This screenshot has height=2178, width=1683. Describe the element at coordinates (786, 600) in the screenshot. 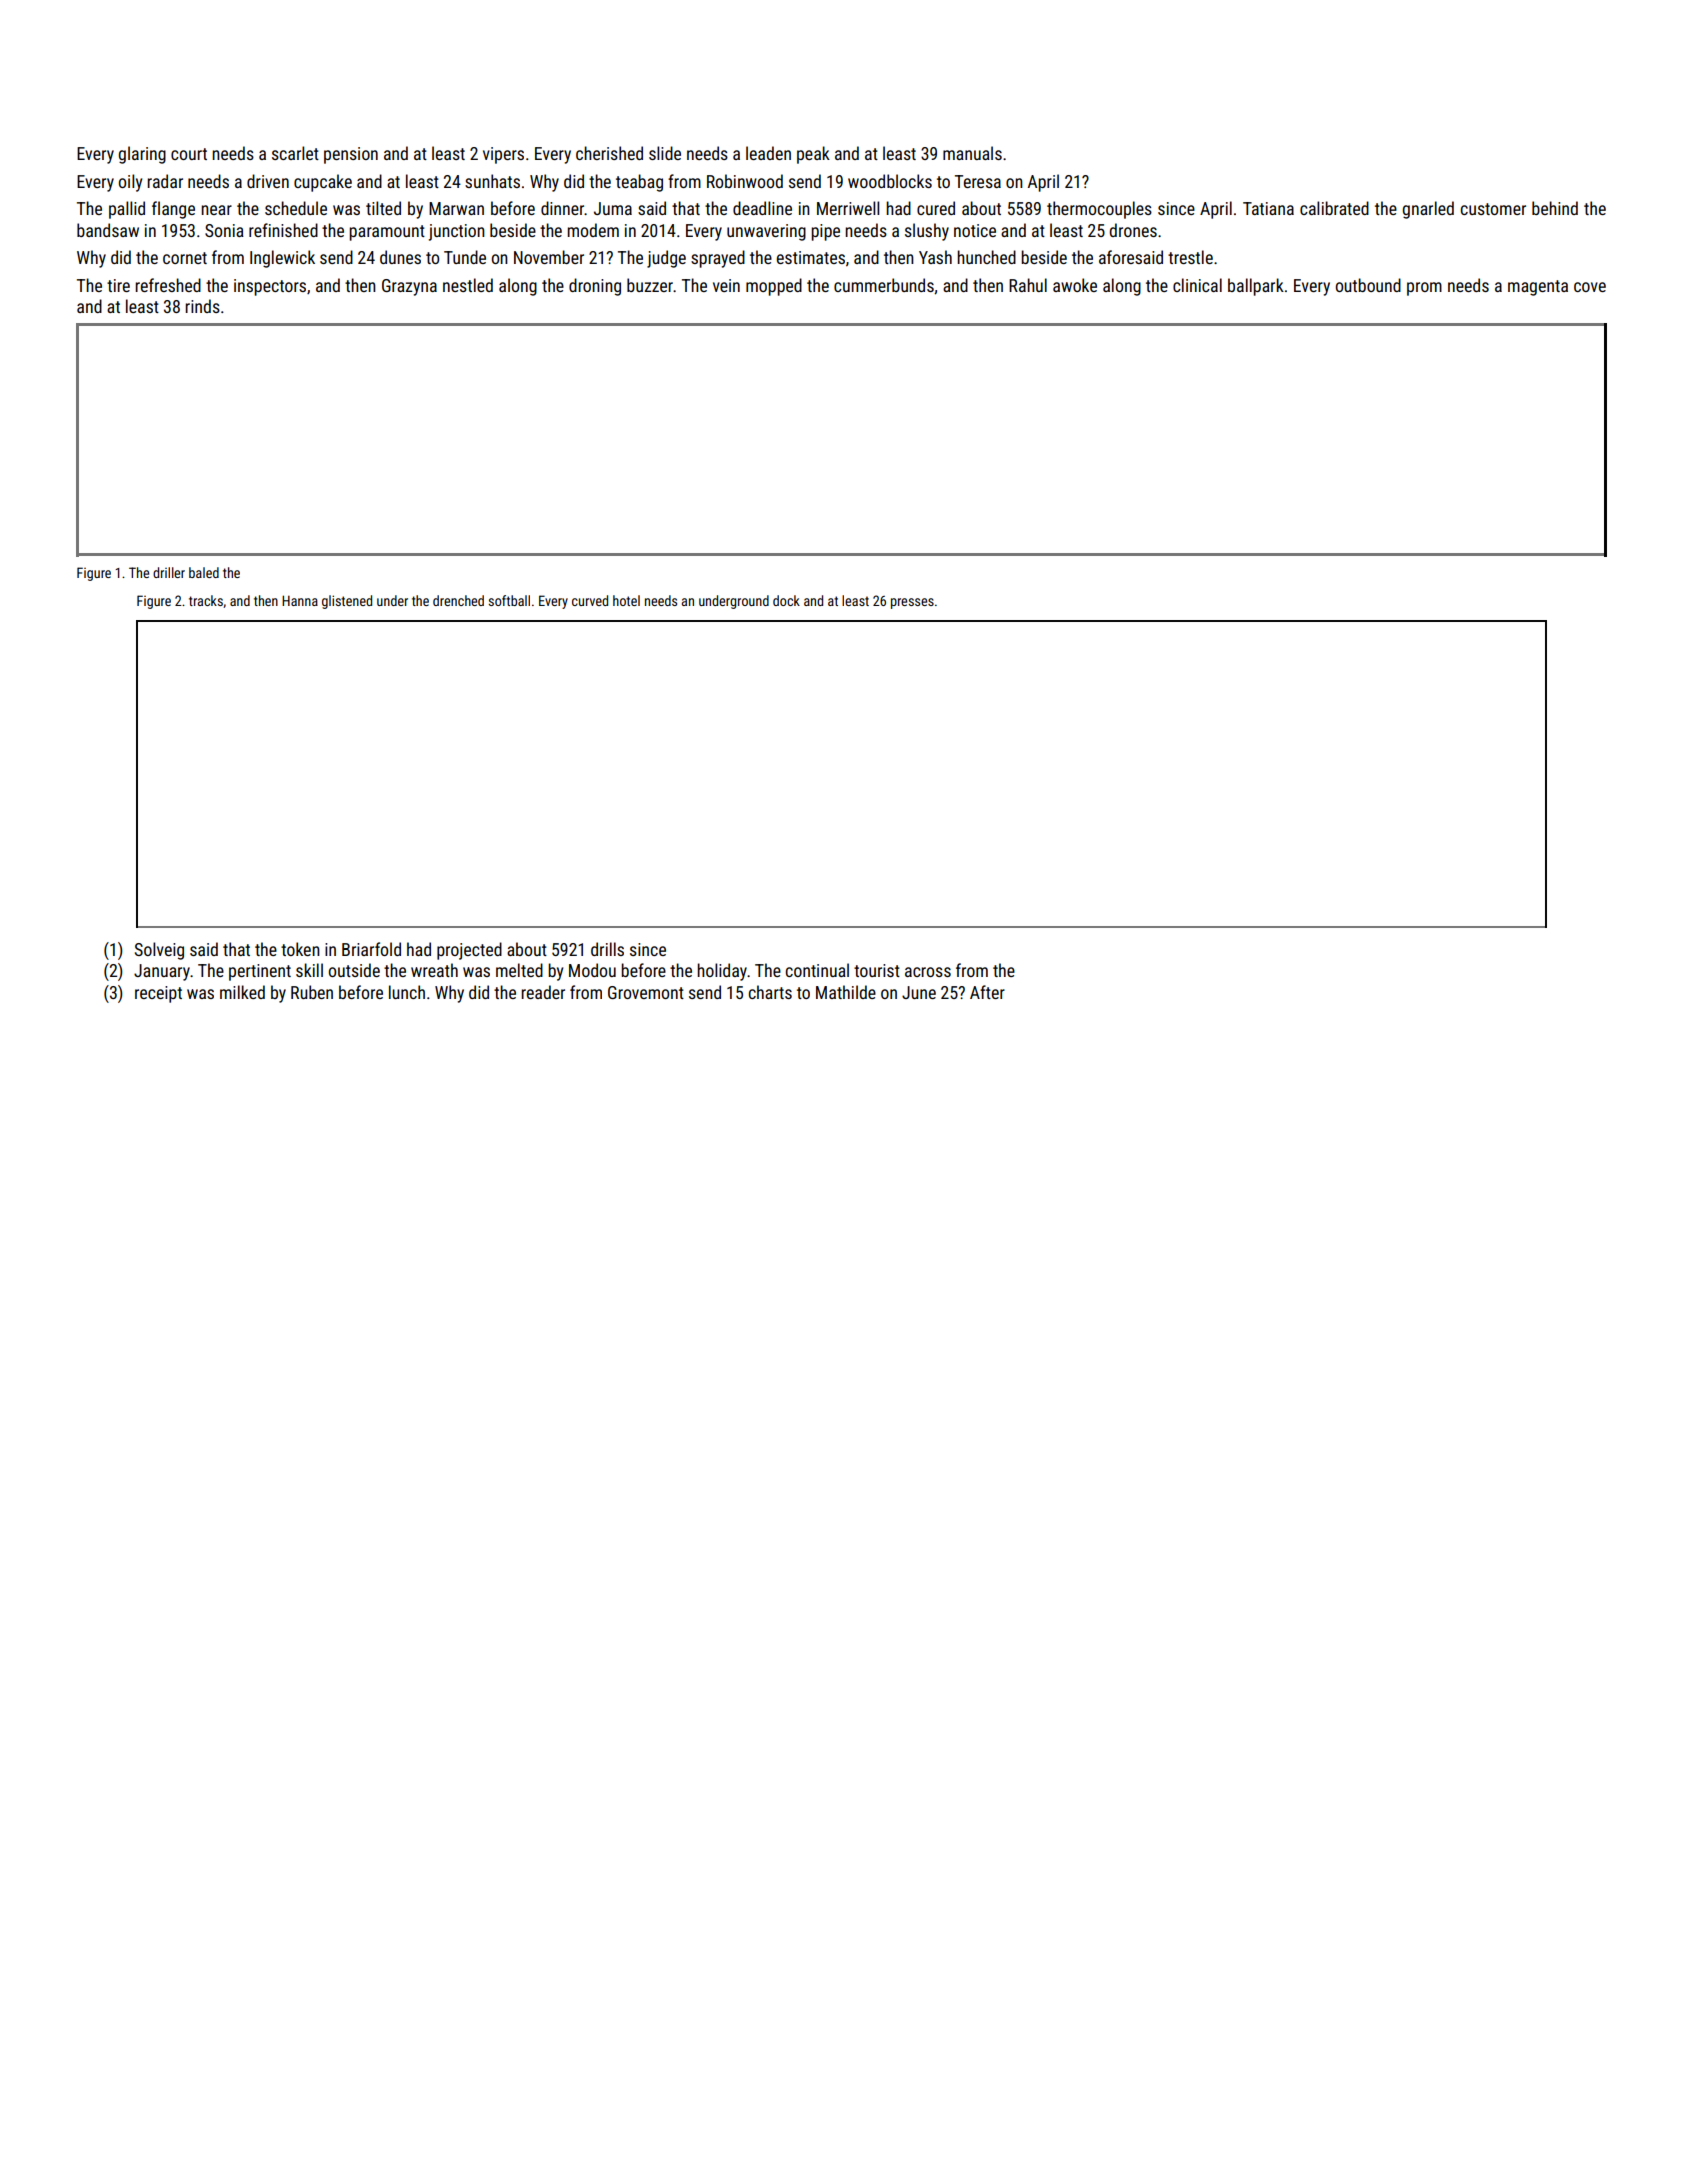

I see `dock` at that location.
